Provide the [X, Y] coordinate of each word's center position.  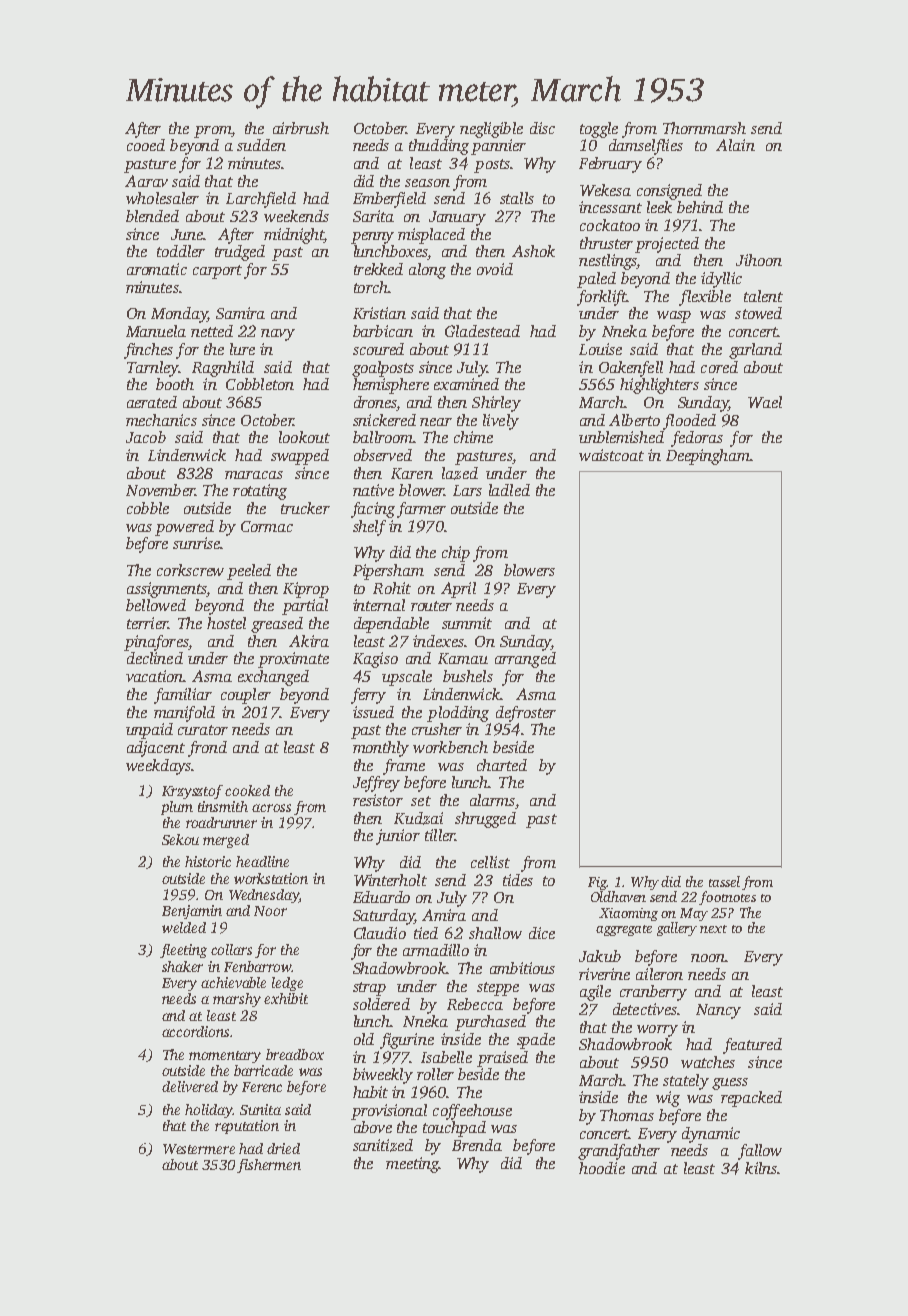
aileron [659, 974]
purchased [490, 1023]
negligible [491, 130]
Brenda [477, 1145]
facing [373, 510]
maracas [254, 475]
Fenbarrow [257, 966]
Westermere [199, 1149]
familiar [183, 696]
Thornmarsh [704, 128]
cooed [146, 145]
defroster [526, 714]
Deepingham [708, 457]
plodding [458, 714]
